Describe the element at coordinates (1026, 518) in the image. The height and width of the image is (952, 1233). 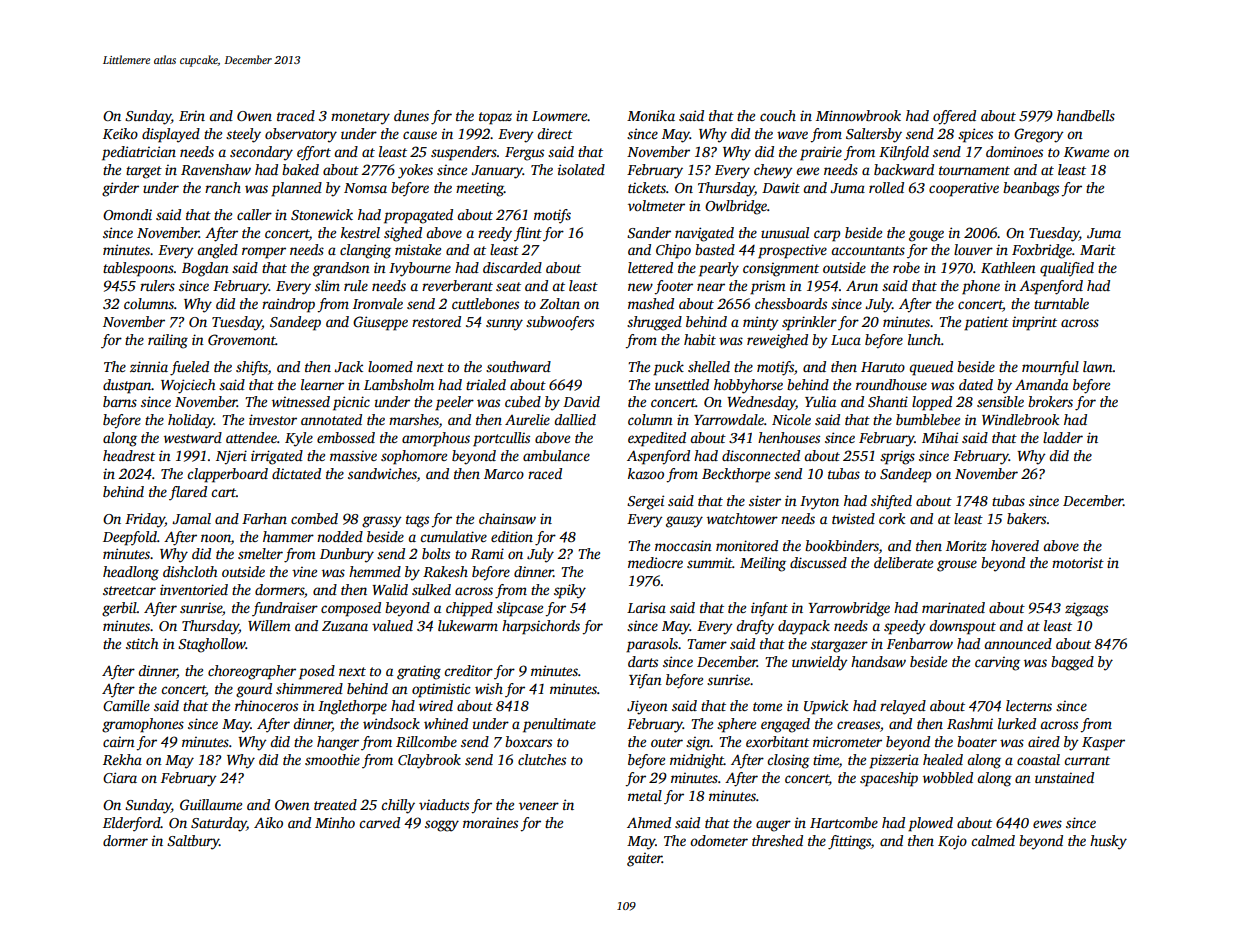
I see `bakers` at that location.
